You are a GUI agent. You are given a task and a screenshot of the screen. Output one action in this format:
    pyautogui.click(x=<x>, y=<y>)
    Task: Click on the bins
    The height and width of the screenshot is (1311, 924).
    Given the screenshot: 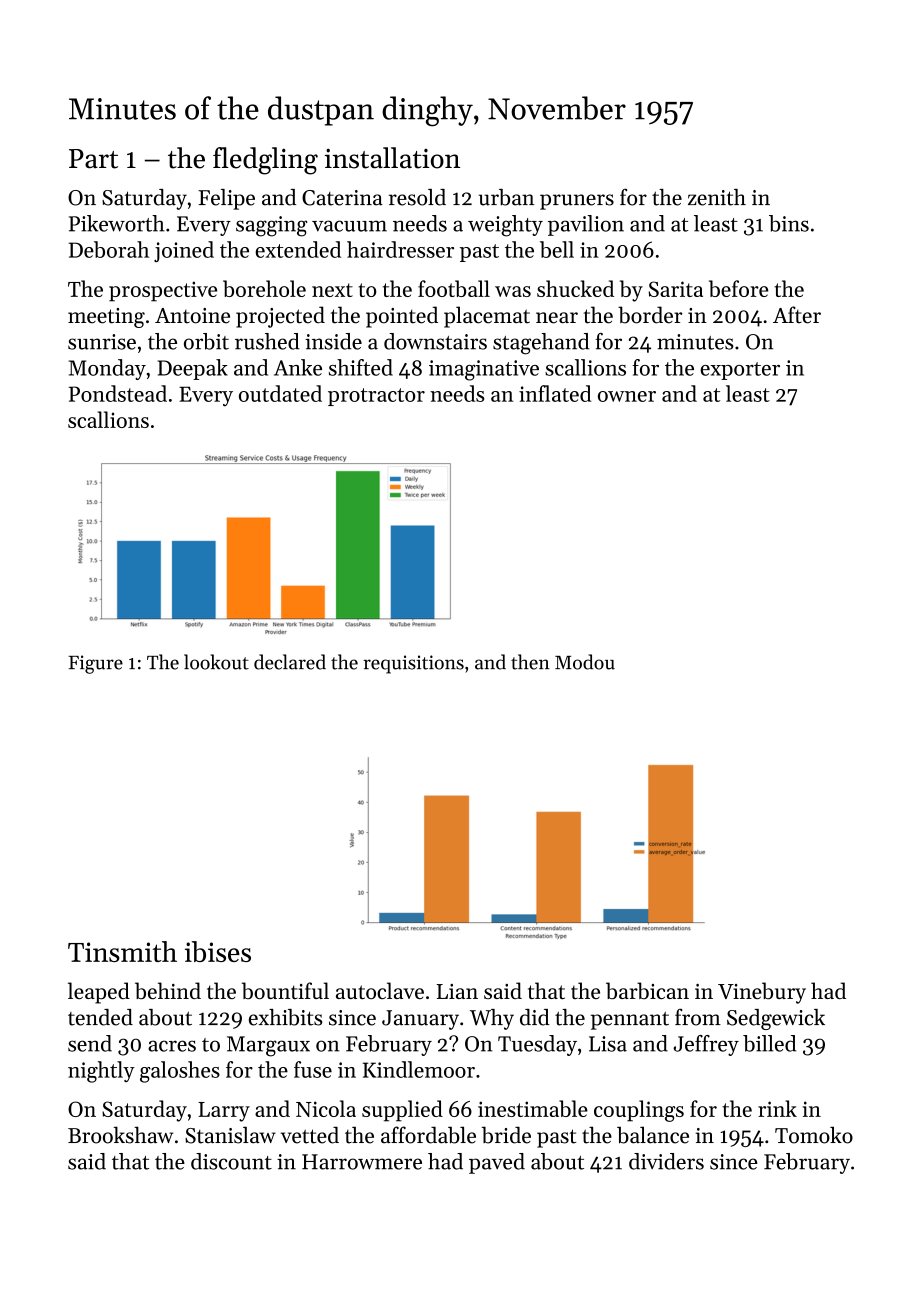 What is the action you would take?
    pyautogui.click(x=789, y=223)
